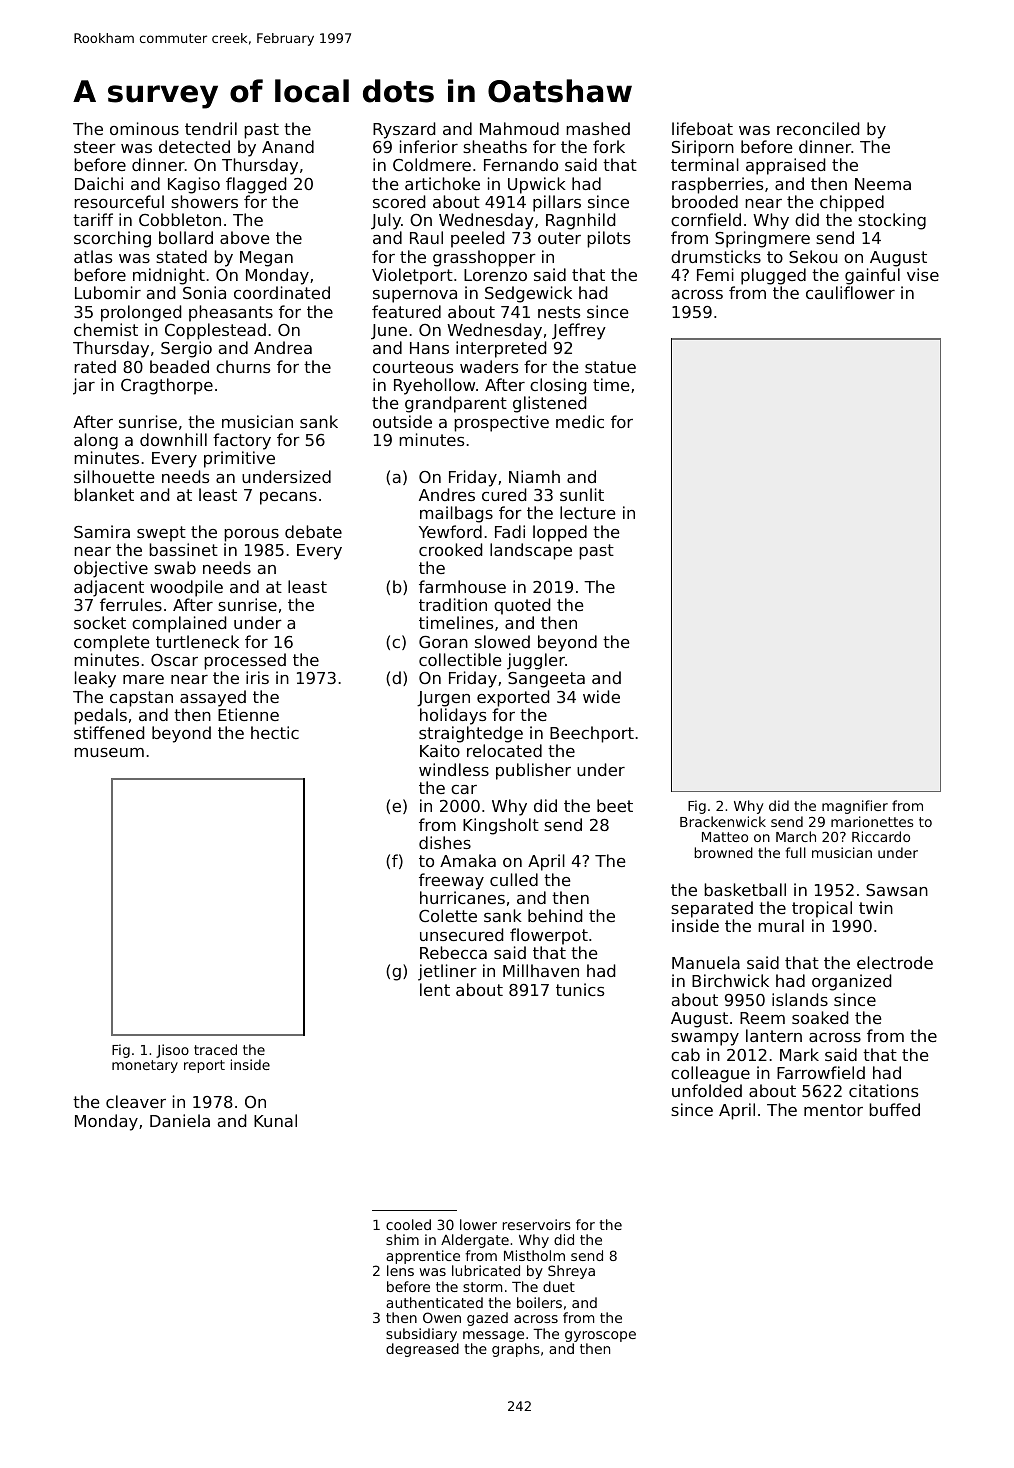 Image resolution: width=1014 pixels, height=1468 pixels. I want to click on hurricanes, so click(462, 897).
